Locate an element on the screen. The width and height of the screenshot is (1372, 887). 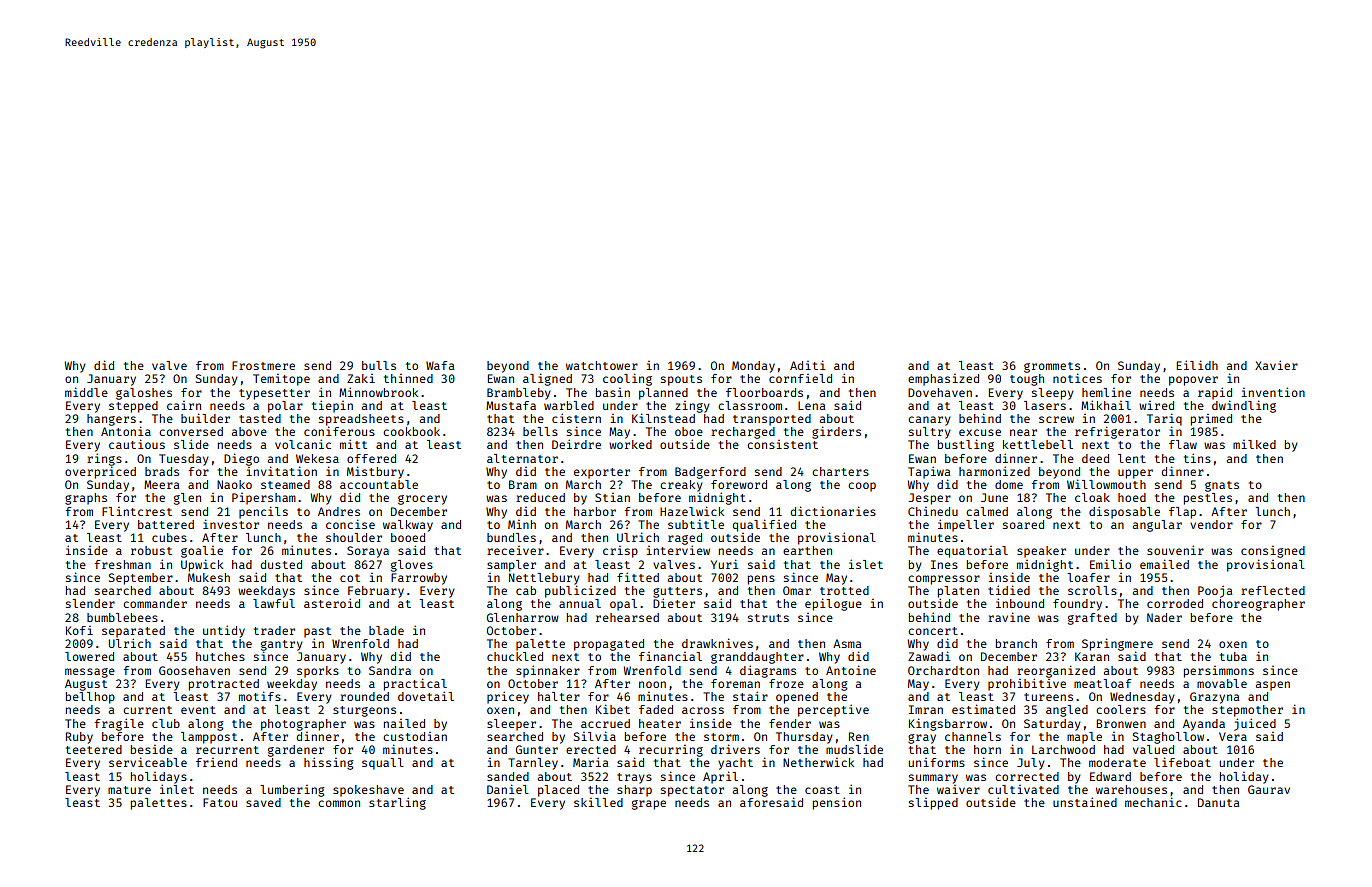
Danuta is located at coordinates (1218, 802).
